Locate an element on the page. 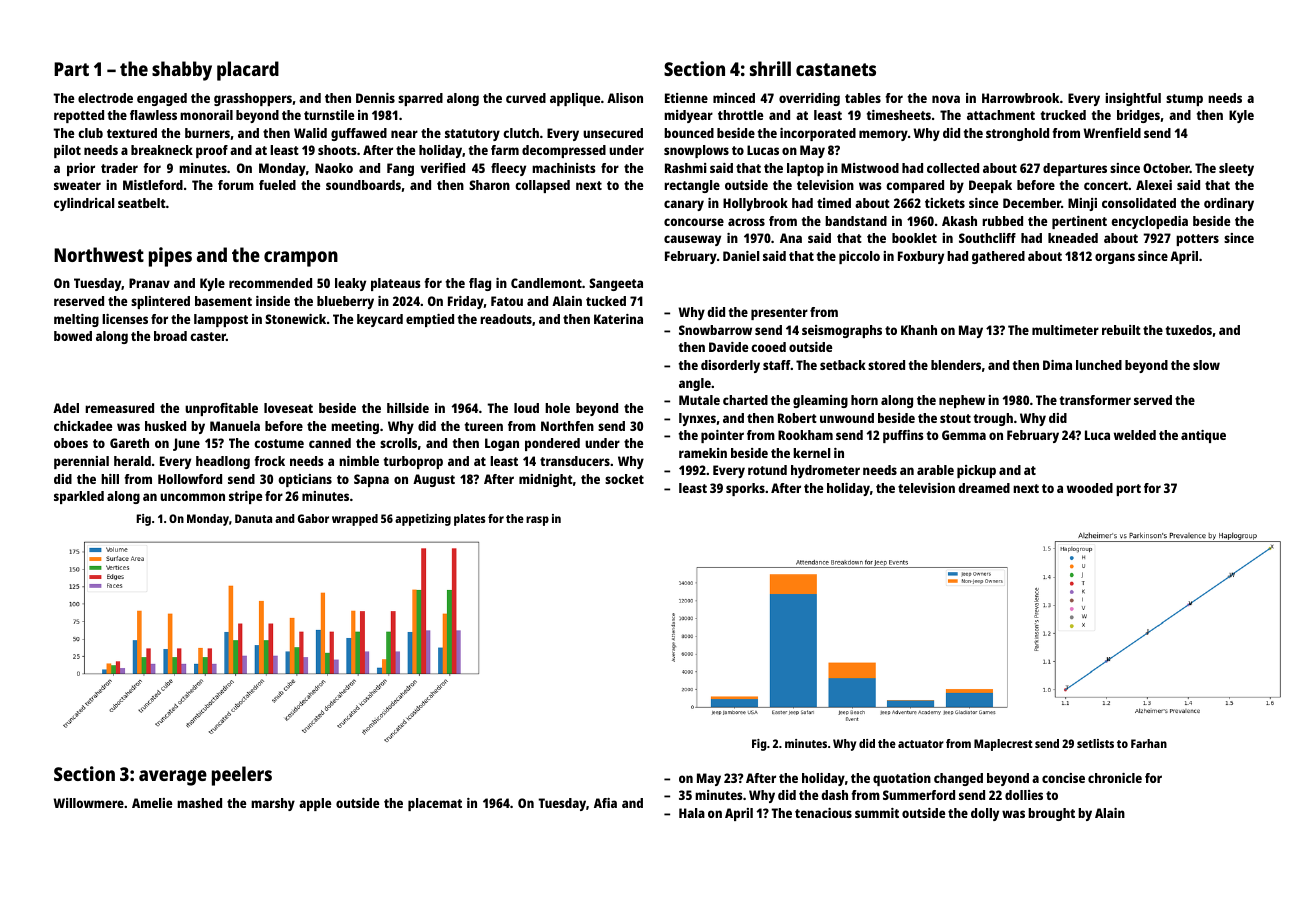 The height and width of the document is (924, 1308). sleety is located at coordinates (1236, 169).
